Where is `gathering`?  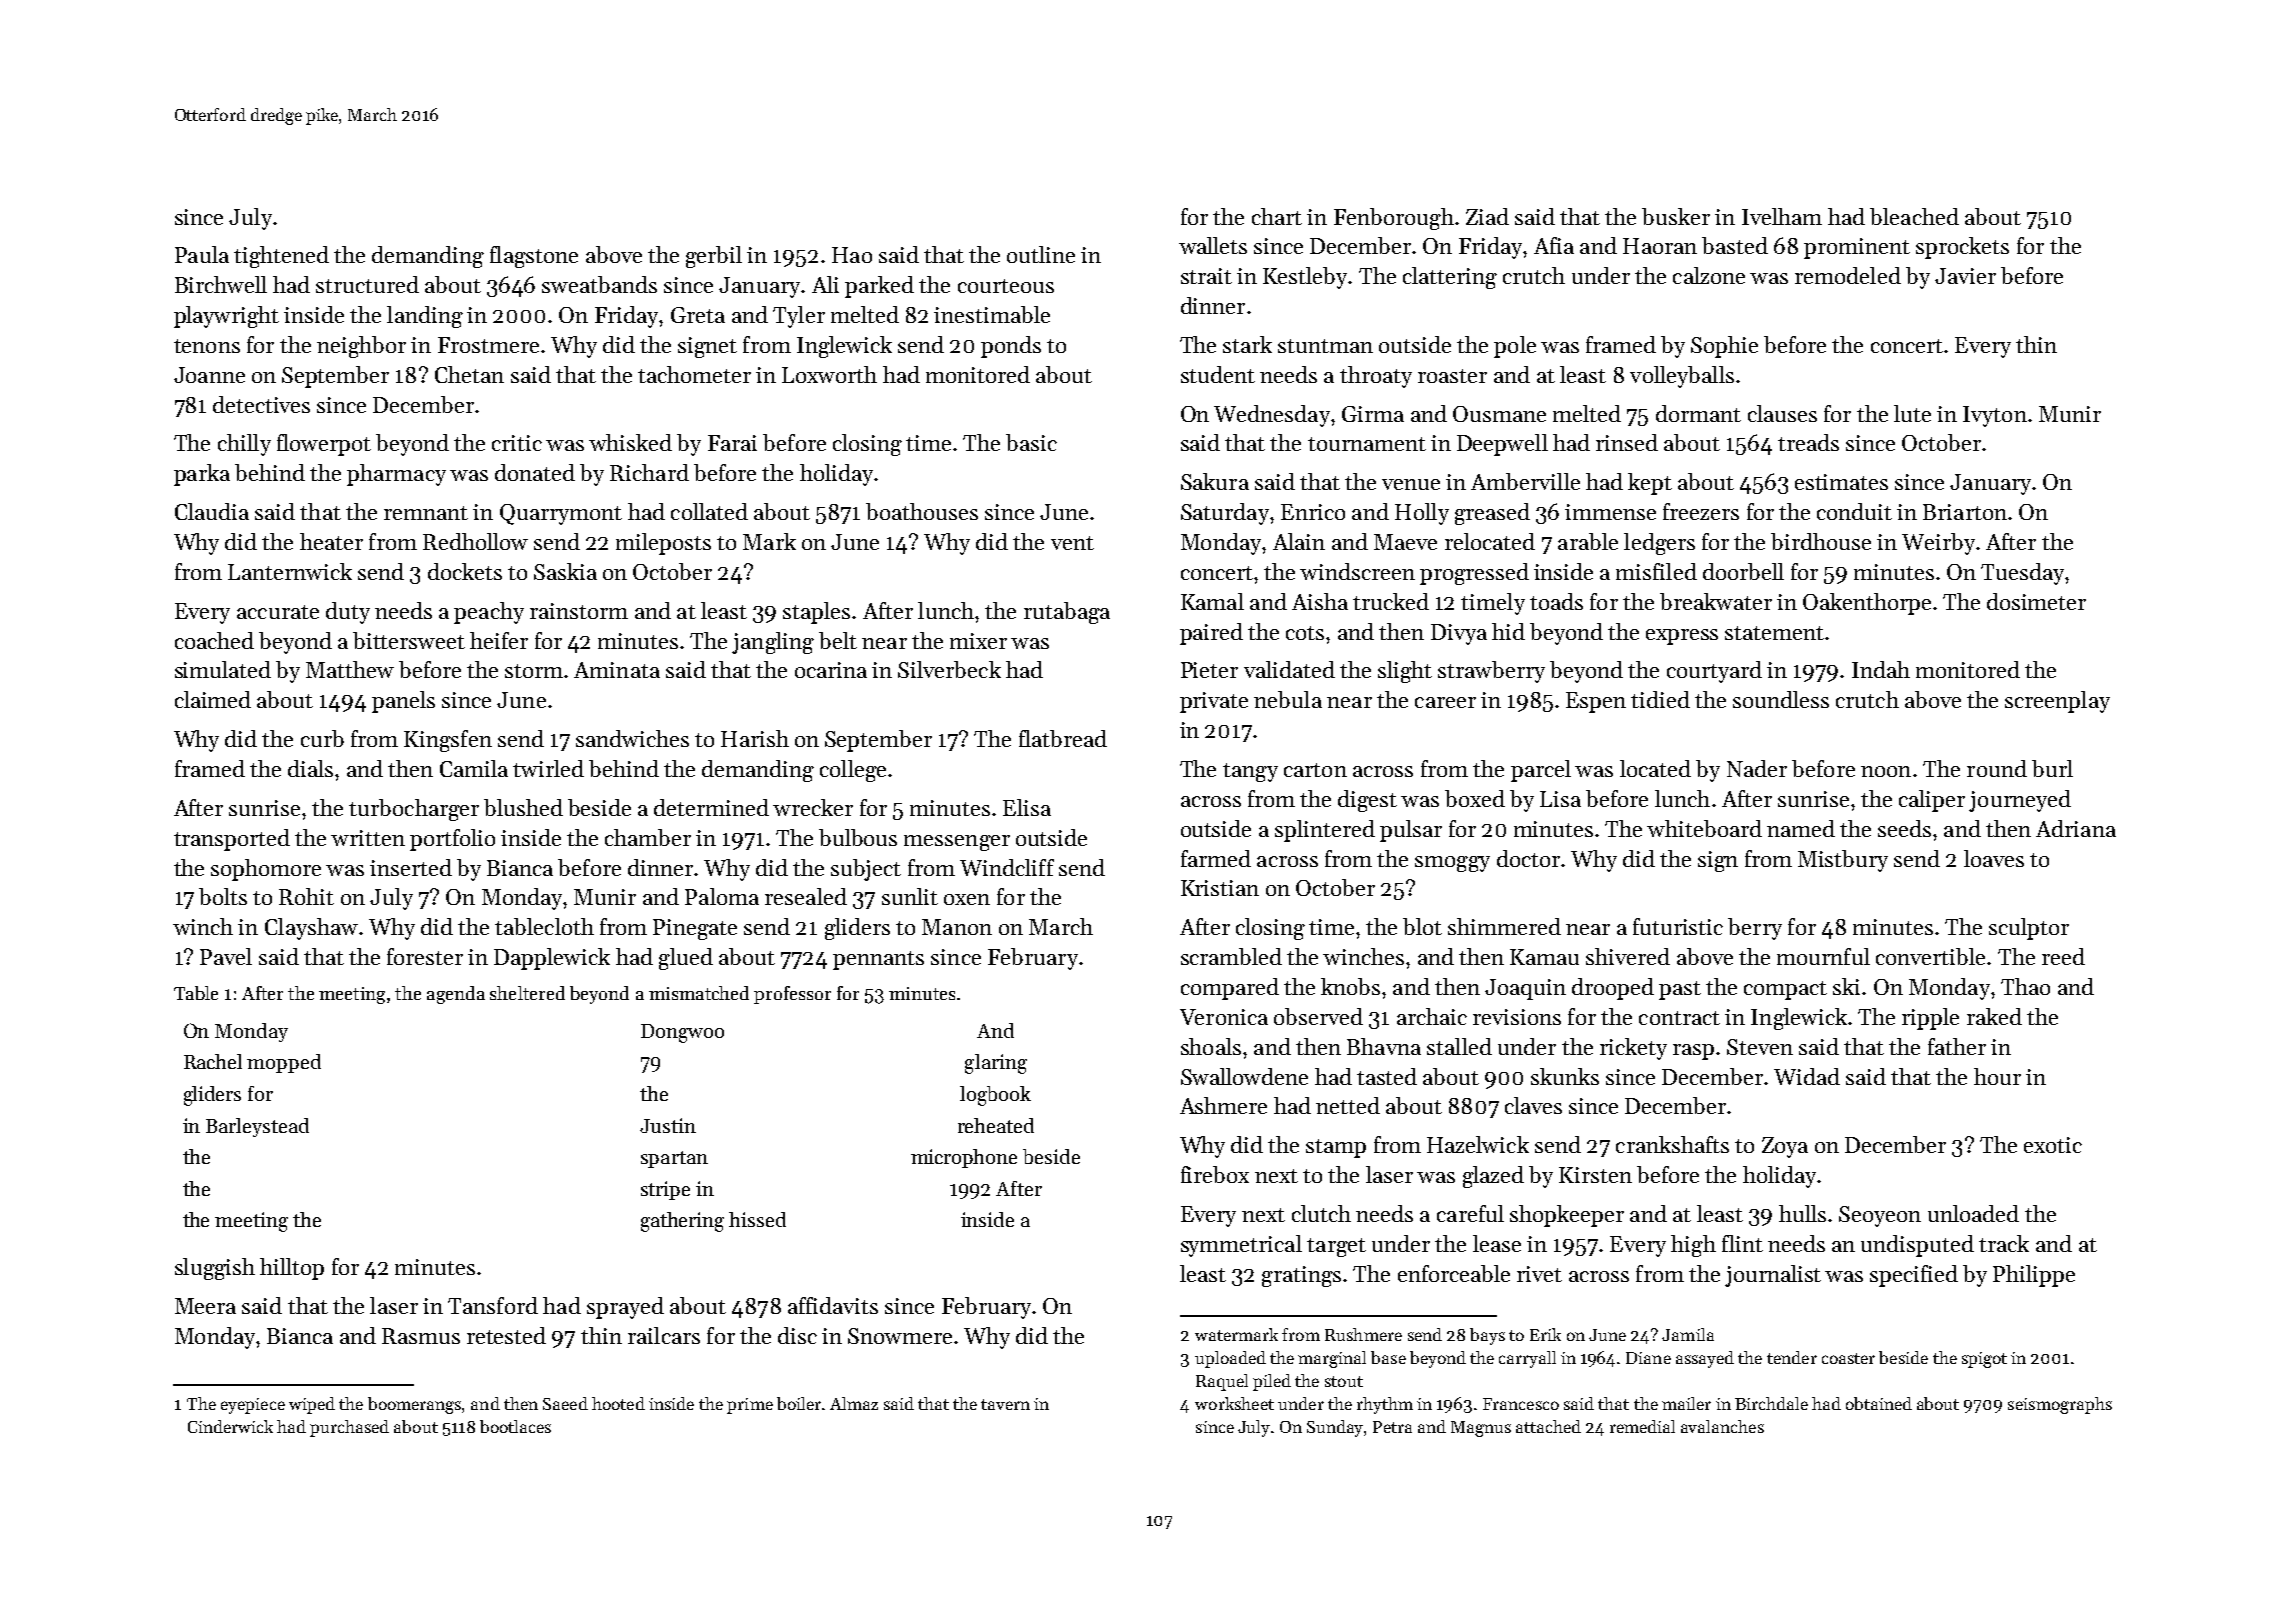 gathering is located at coordinates (682, 1222).
